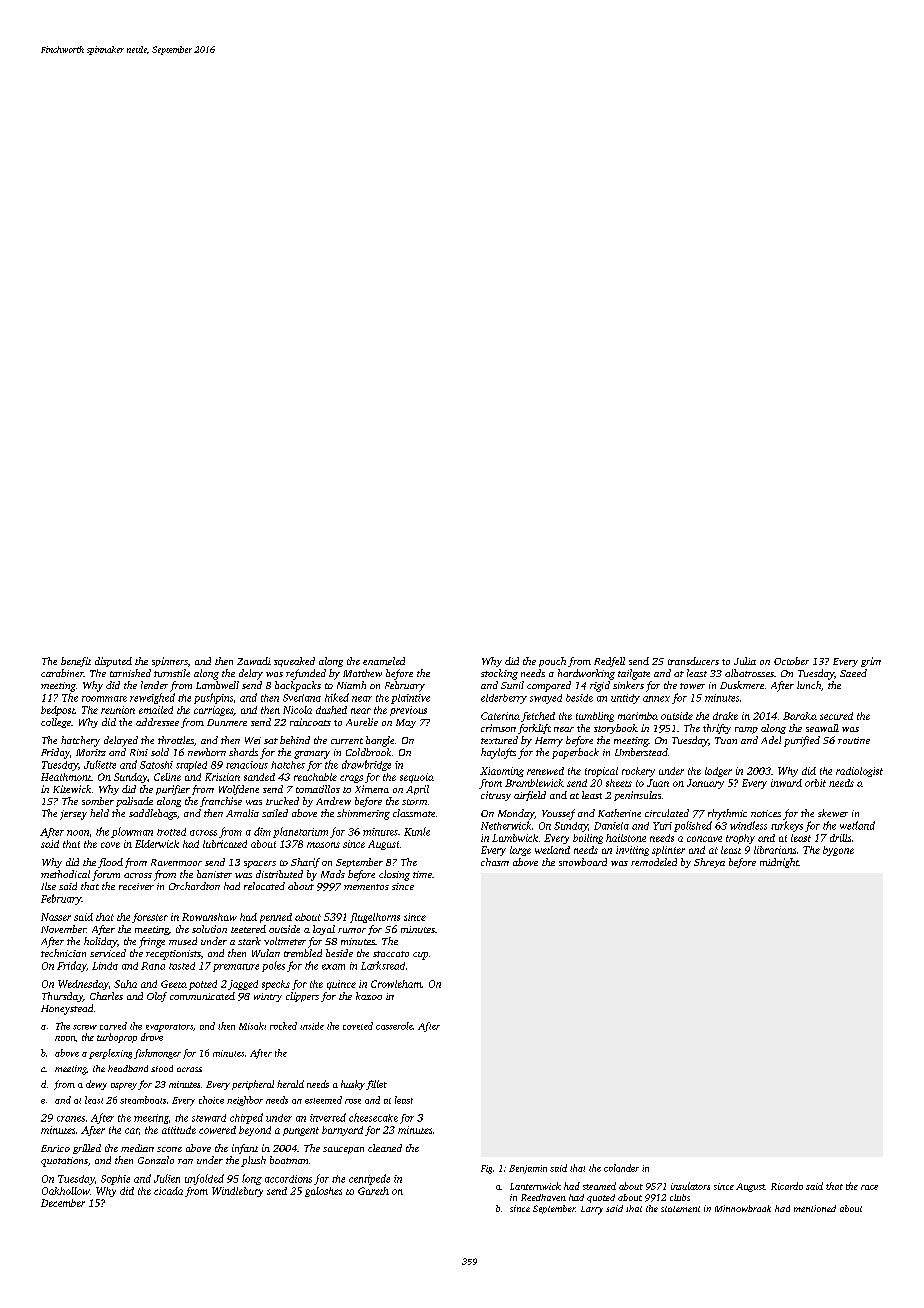  What do you see at coordinates (237, 1192) in the screenshot?
I see `Windlebury` at bounding box center [237, 1192].
